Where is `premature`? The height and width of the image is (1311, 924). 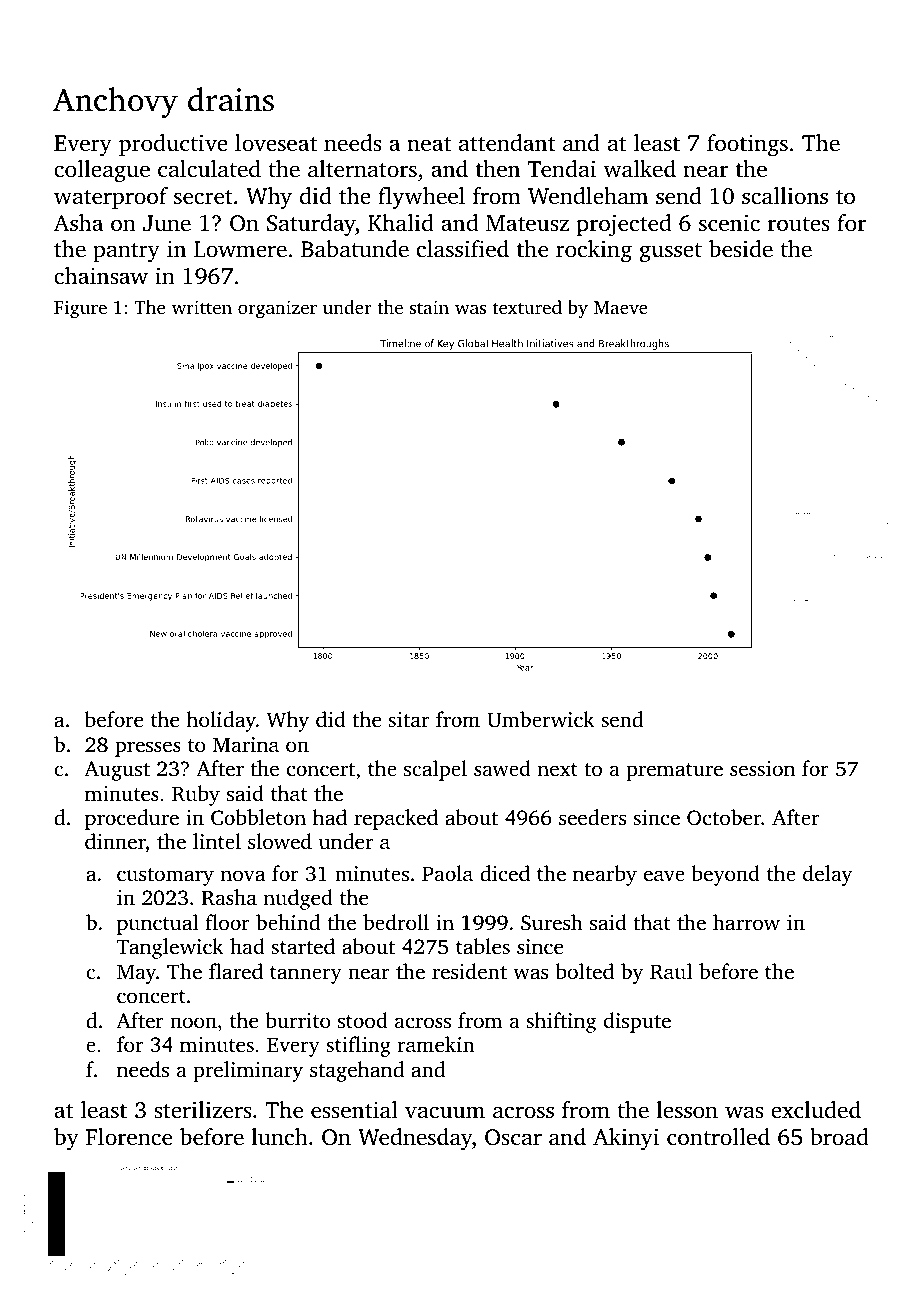 premature is located at coordinates (674, 772).
